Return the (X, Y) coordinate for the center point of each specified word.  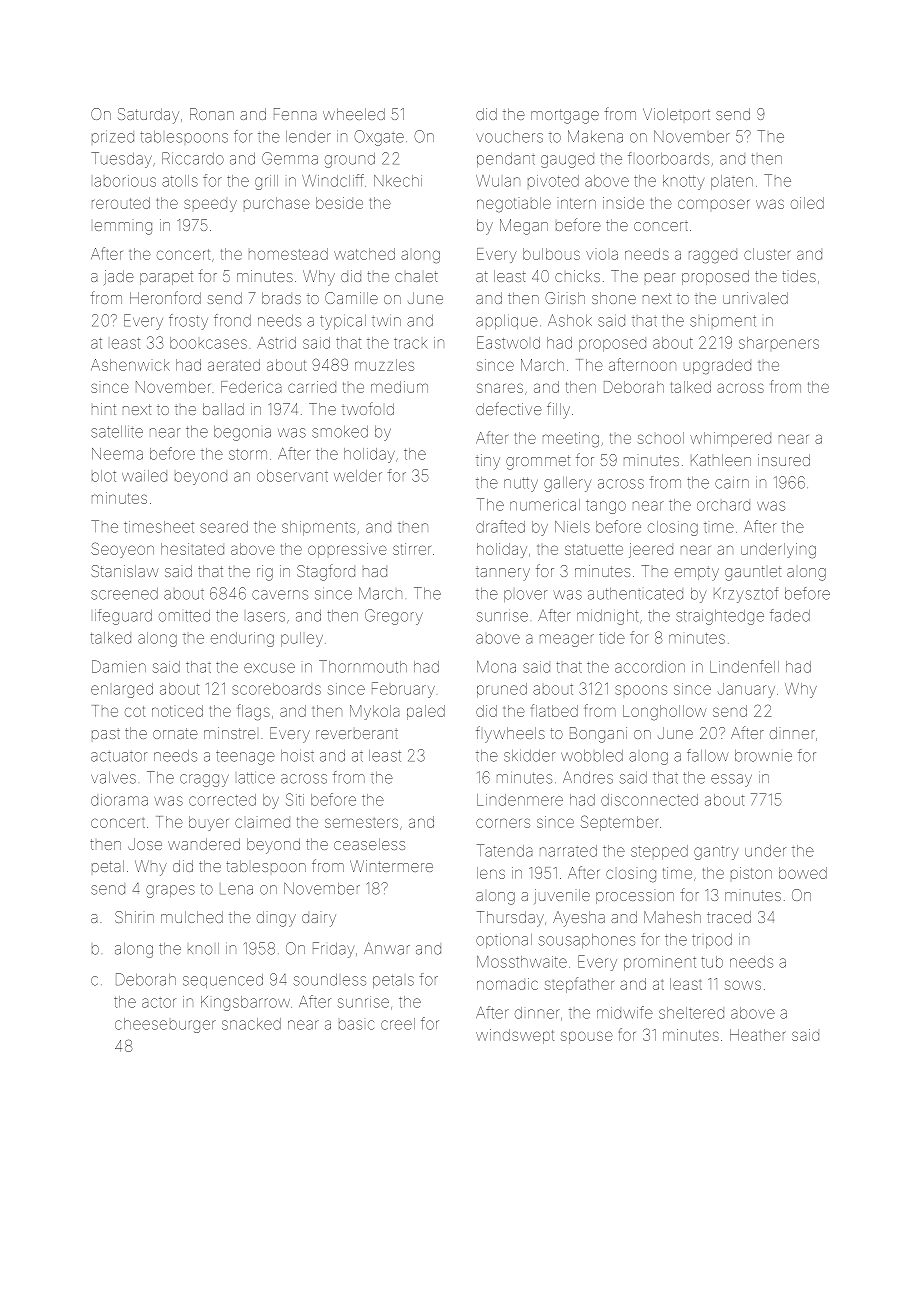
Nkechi (398, 181)
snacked (251, 1024)
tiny (488, 462)
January (746, 690)
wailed (144, 476)
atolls (180, 181)
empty (697, 573)
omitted (184, 616)
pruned (502, 690)
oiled (807, 203)
